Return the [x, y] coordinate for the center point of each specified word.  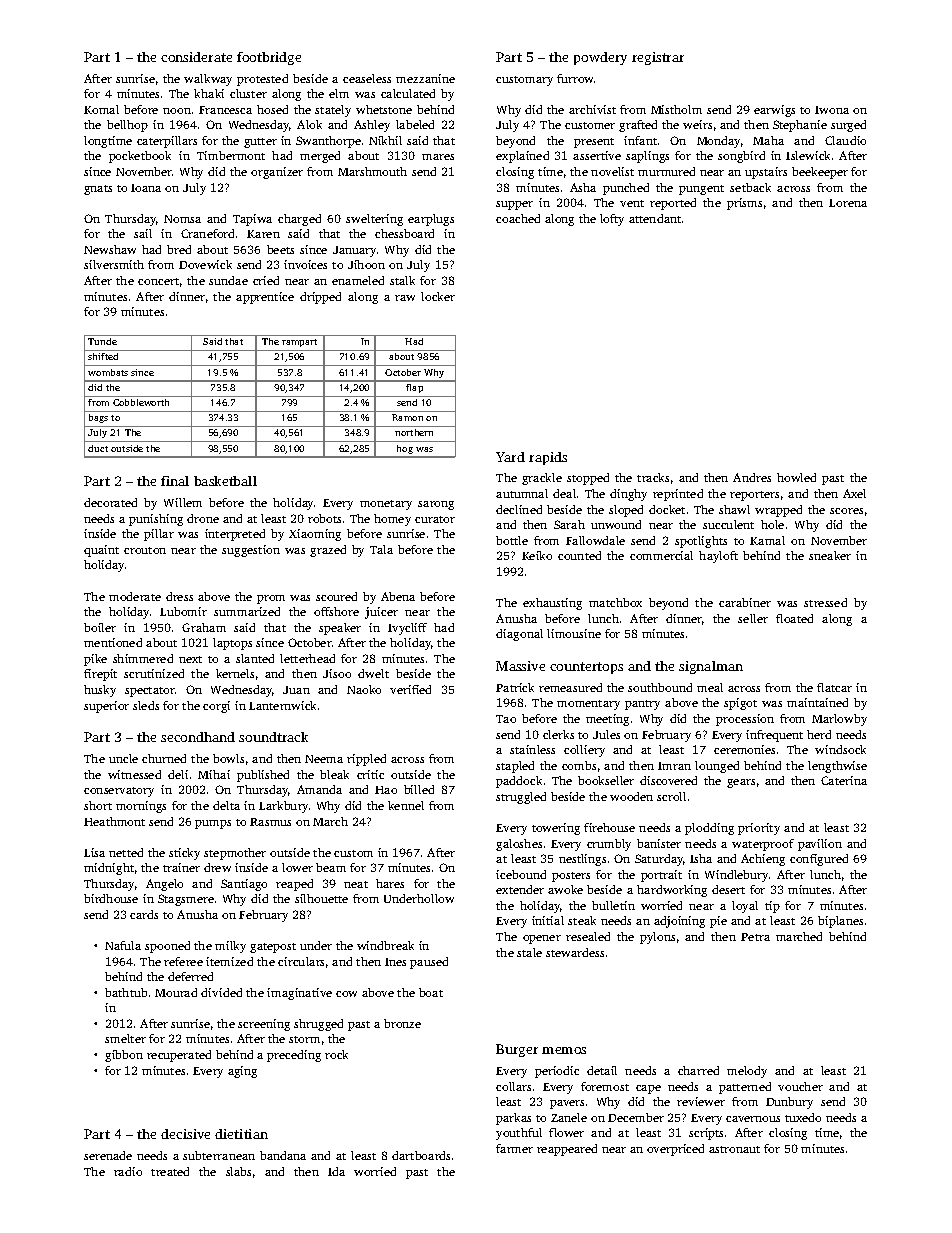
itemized [229, 961]
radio [128, 1171]
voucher [800, 1086]
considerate [196, 57]
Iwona [832, 110]
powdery [600, 58]
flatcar [834, 687]
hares [390, 883]
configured [819, 860]
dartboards [421, 1155]
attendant [655, 218]
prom [271, 599]
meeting [607, 720]
